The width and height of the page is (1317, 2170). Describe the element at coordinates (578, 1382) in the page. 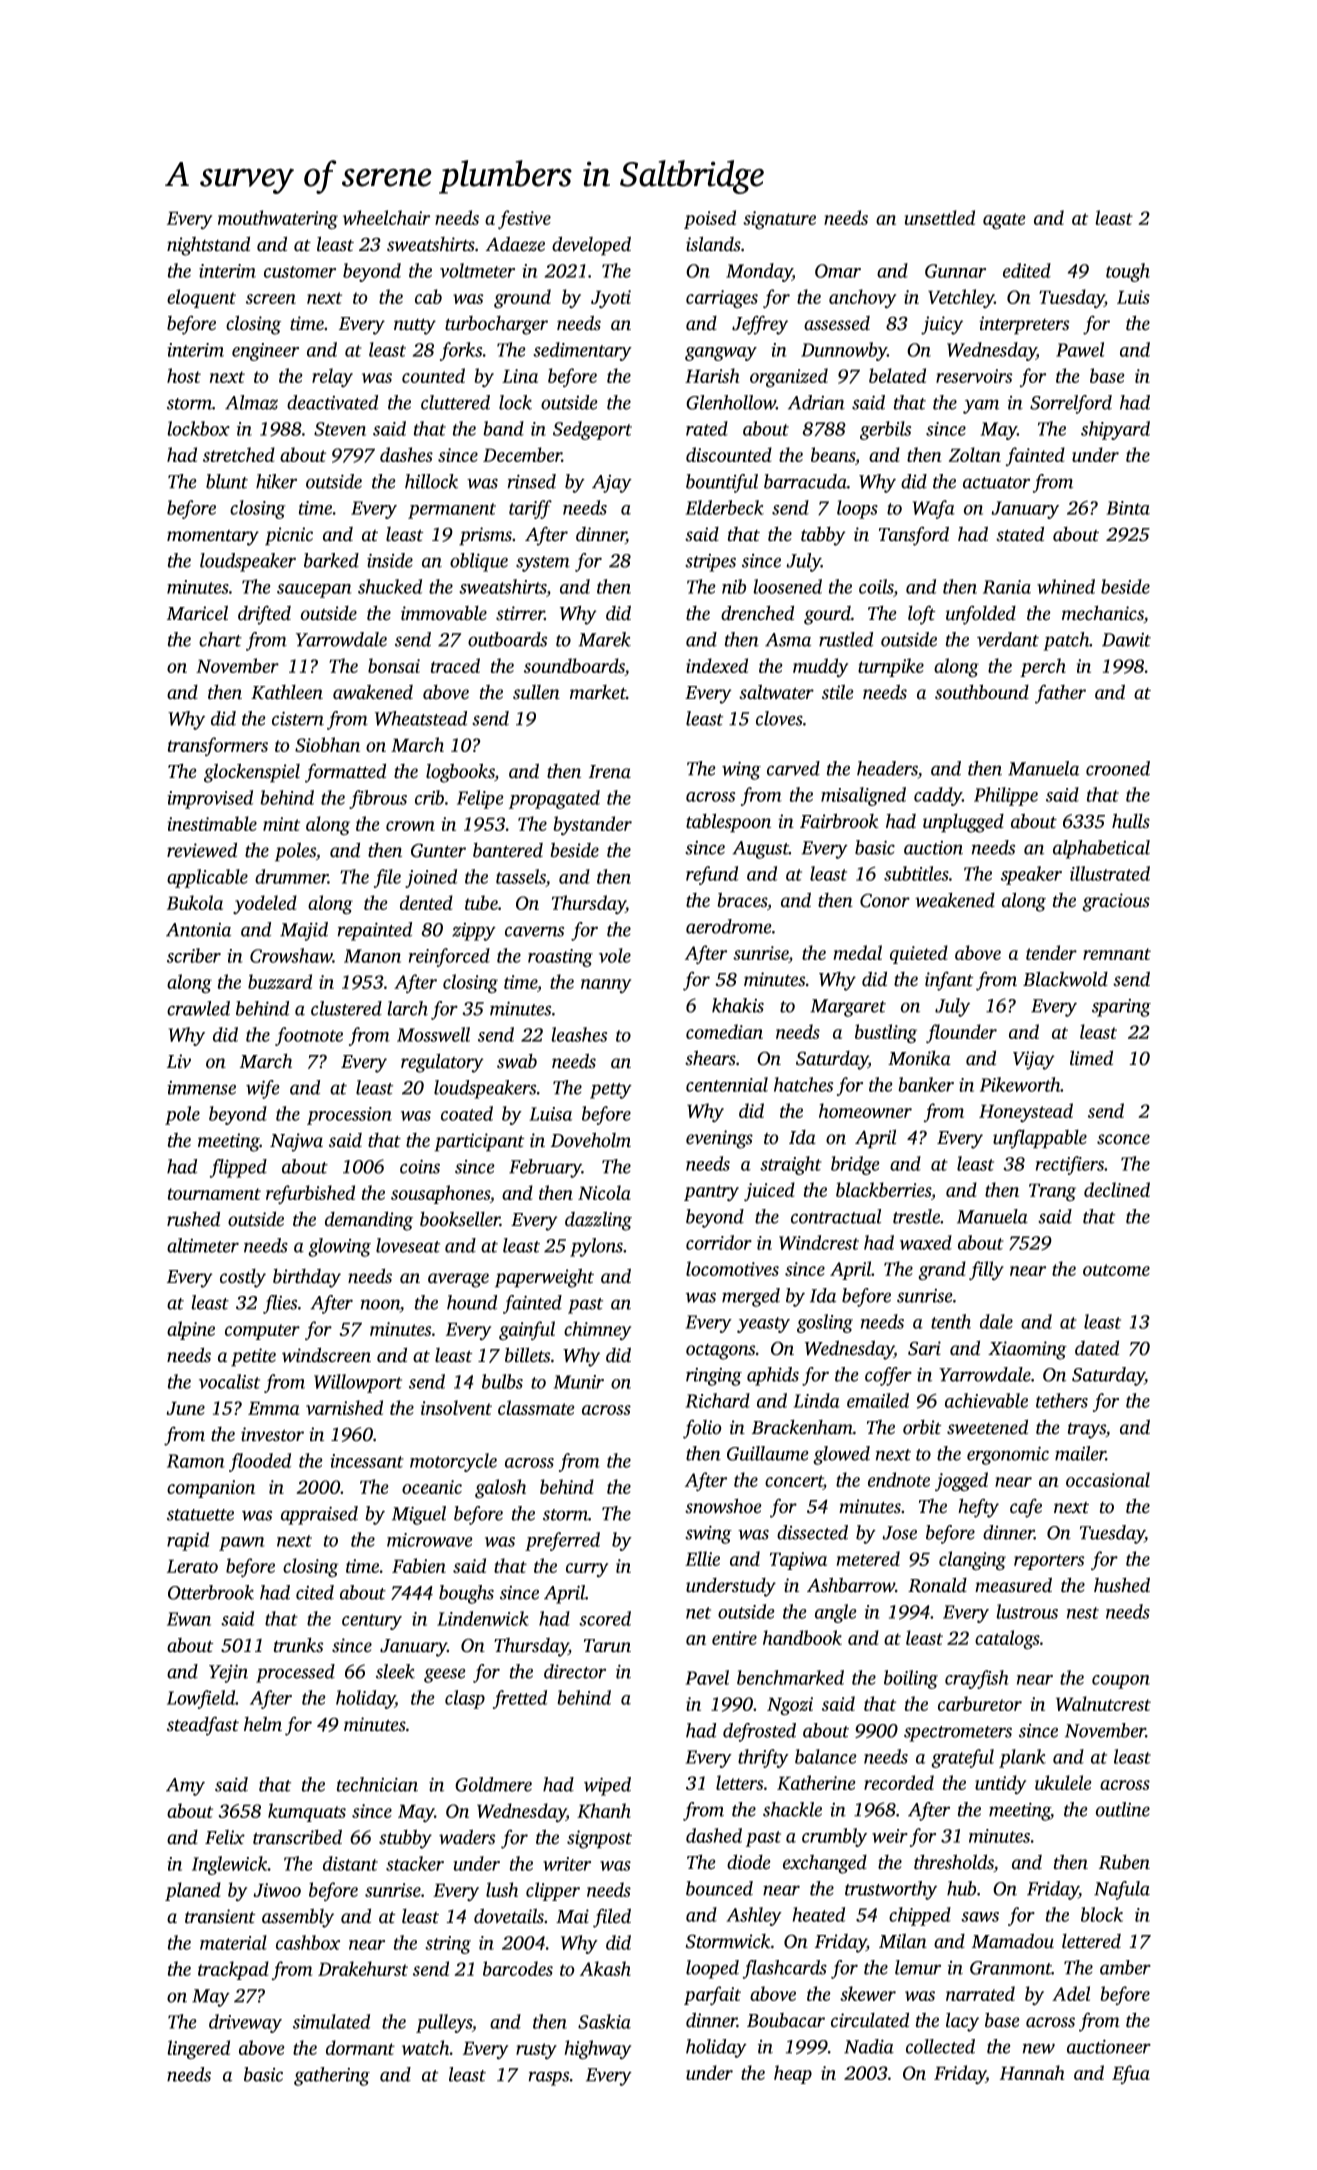

I see `Munir` at that location.
